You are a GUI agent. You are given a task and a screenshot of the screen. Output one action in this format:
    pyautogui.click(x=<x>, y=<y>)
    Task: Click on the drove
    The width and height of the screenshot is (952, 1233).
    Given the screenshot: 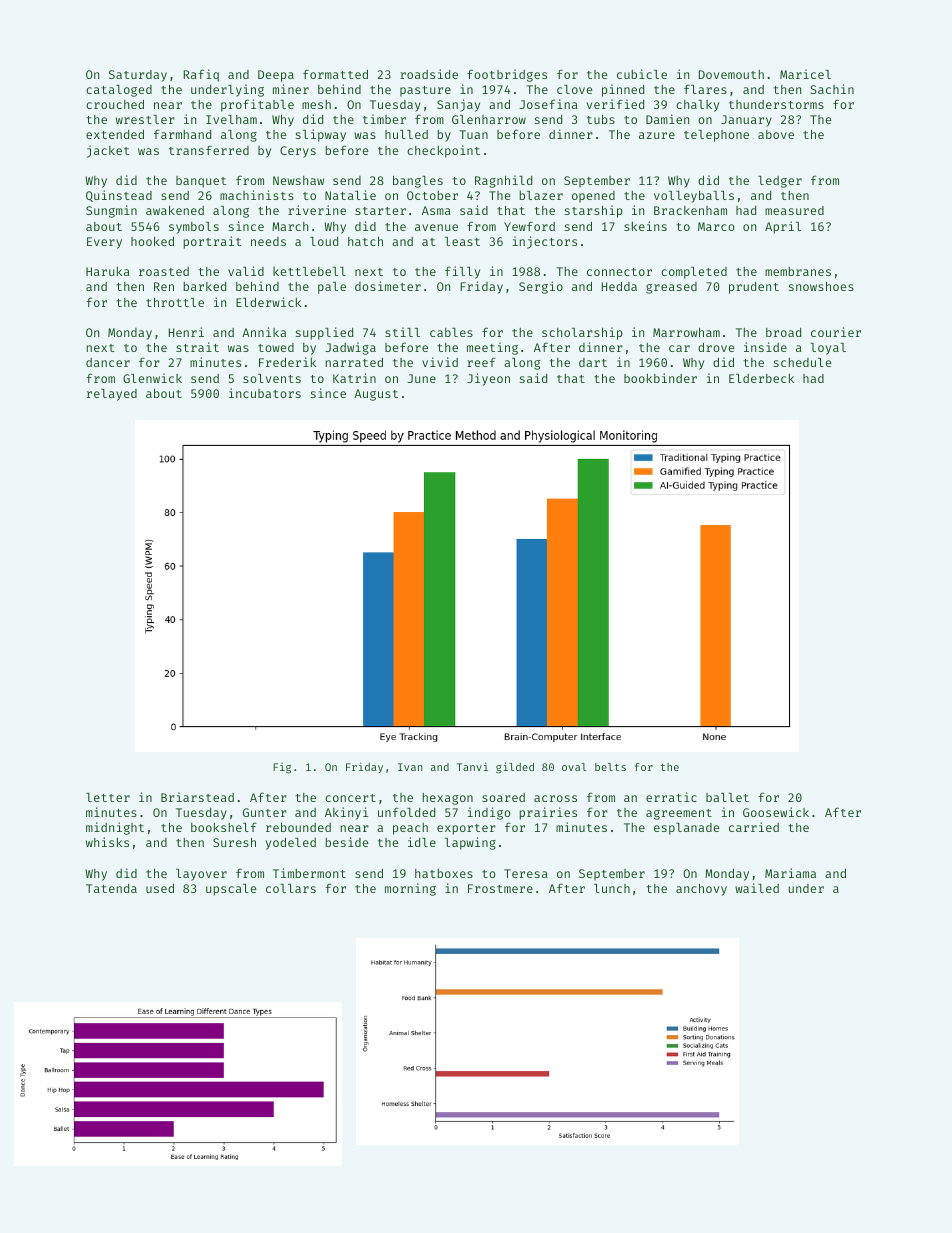 What is the action you would take?
    pyautogui.click(x=716, y=347)
